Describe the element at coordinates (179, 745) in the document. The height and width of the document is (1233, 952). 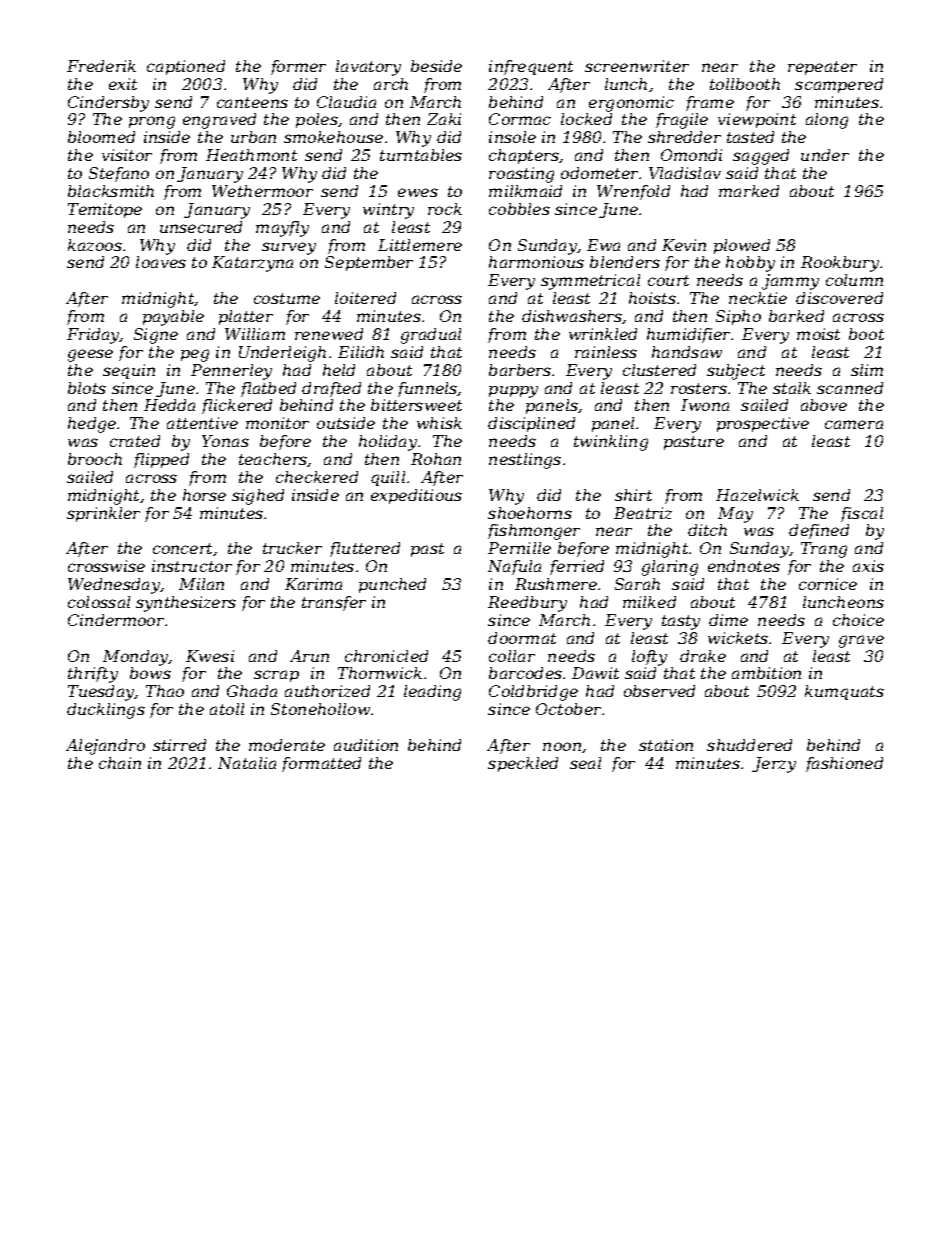
I see `stirred` at that location.
